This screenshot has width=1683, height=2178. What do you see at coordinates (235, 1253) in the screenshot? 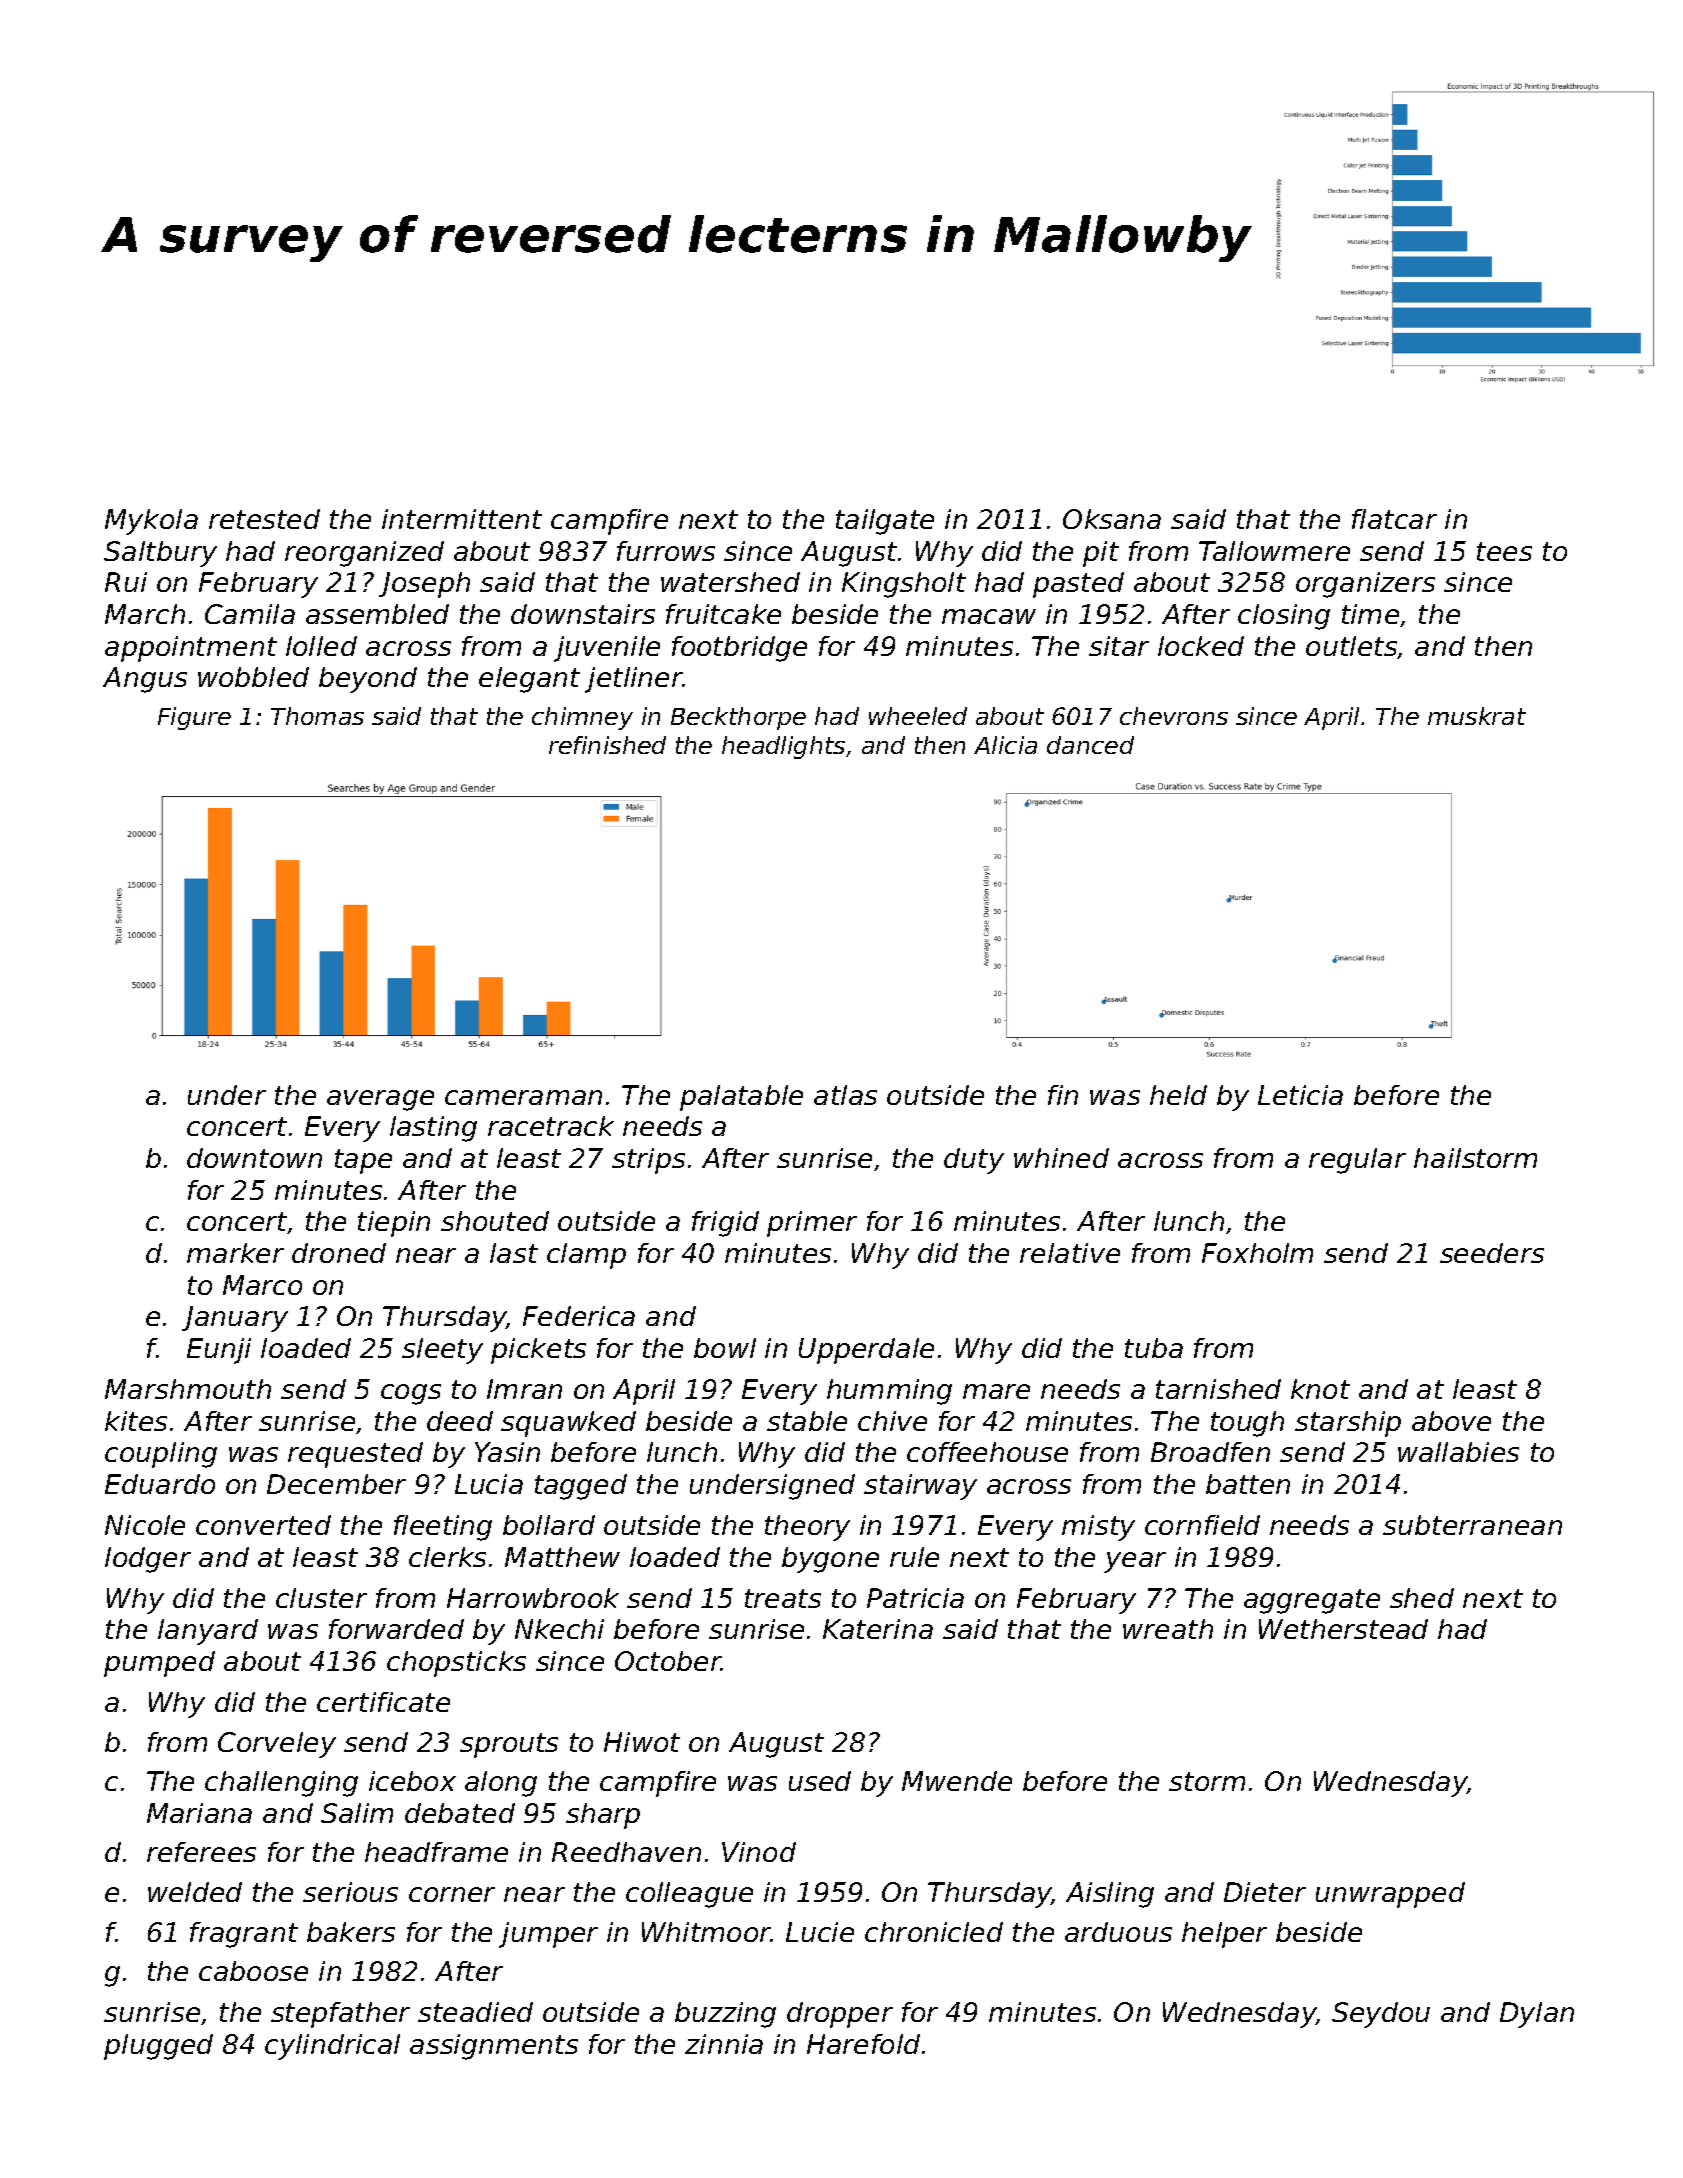
I see `marker` at bounding box center [235, 1253].
